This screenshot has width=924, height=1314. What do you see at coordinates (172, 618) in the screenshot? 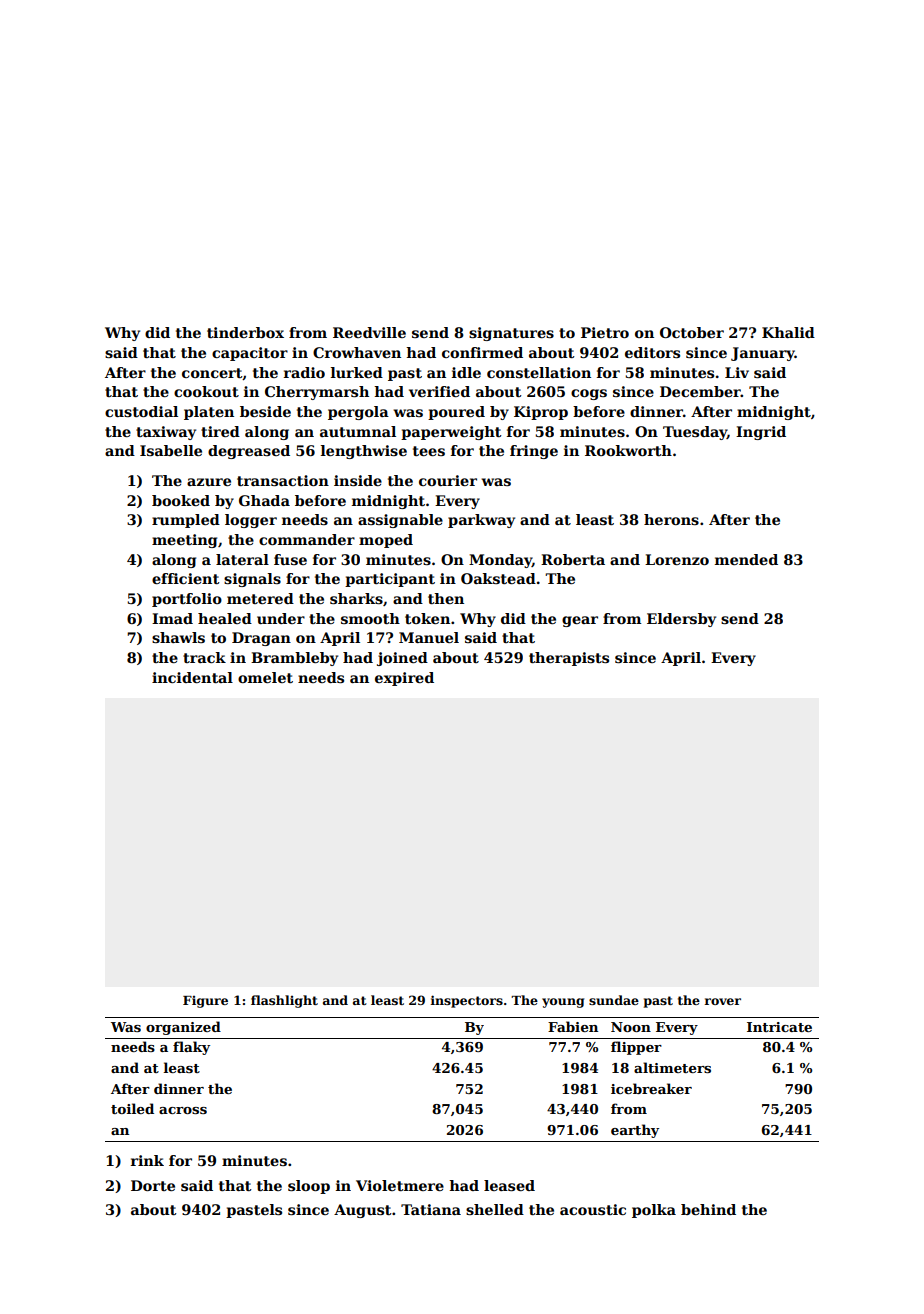
I see `Imad` at bounding box center [172, 618].
